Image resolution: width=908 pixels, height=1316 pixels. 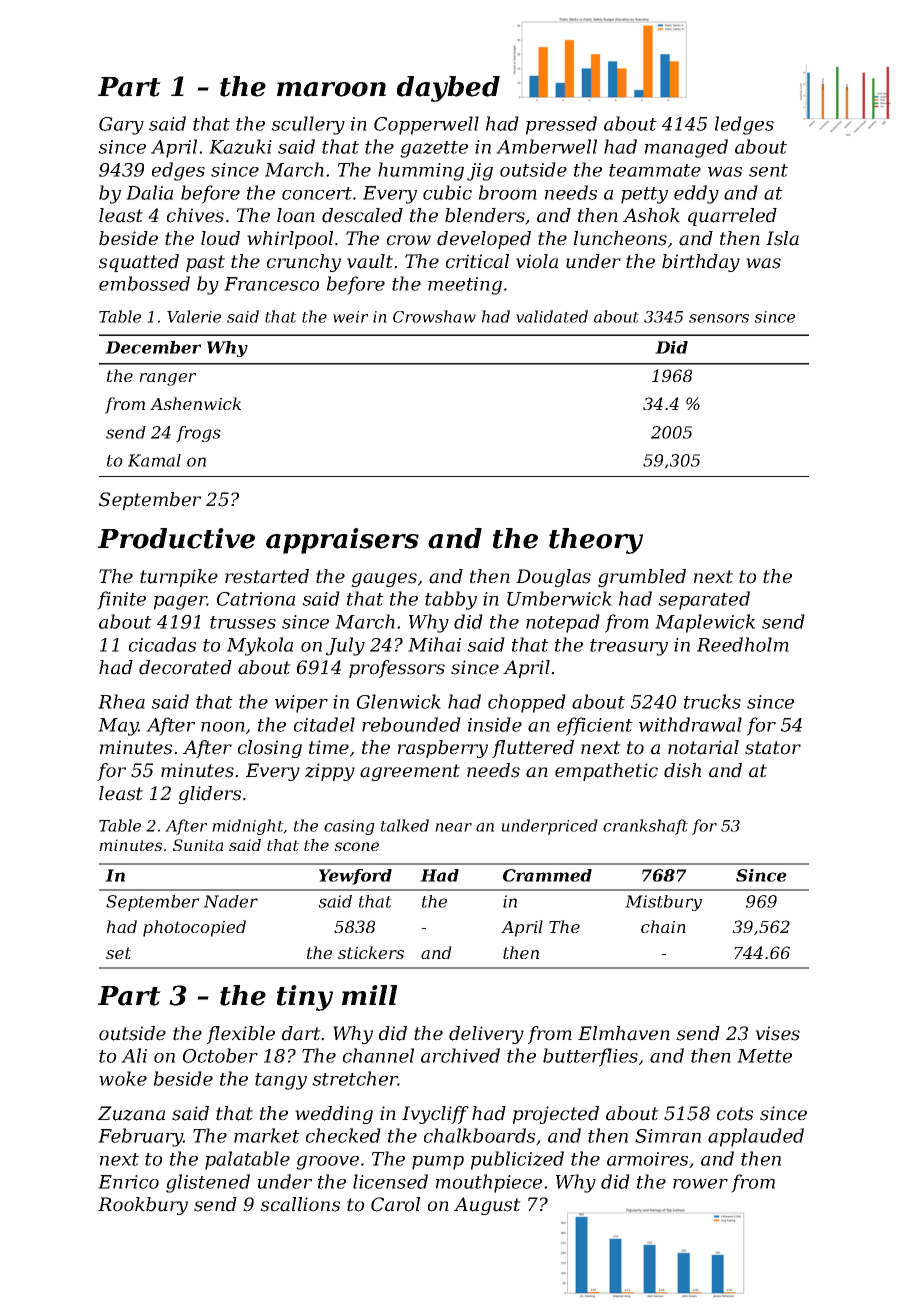 I want to click on theory, so click(x=596, y=541).
